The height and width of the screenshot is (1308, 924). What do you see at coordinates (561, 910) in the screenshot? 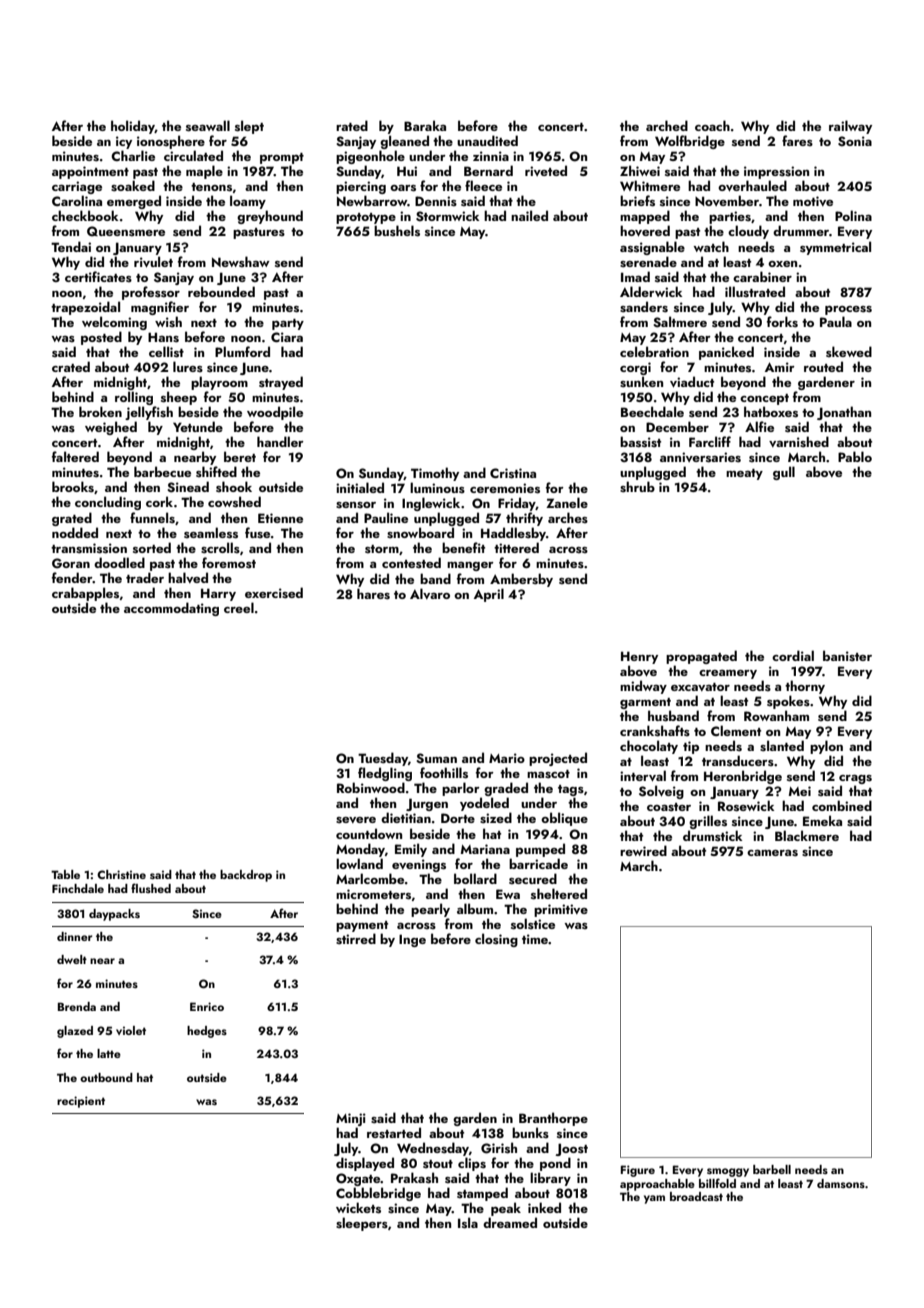
I see `primitive` at bounding box center [561, 910].
